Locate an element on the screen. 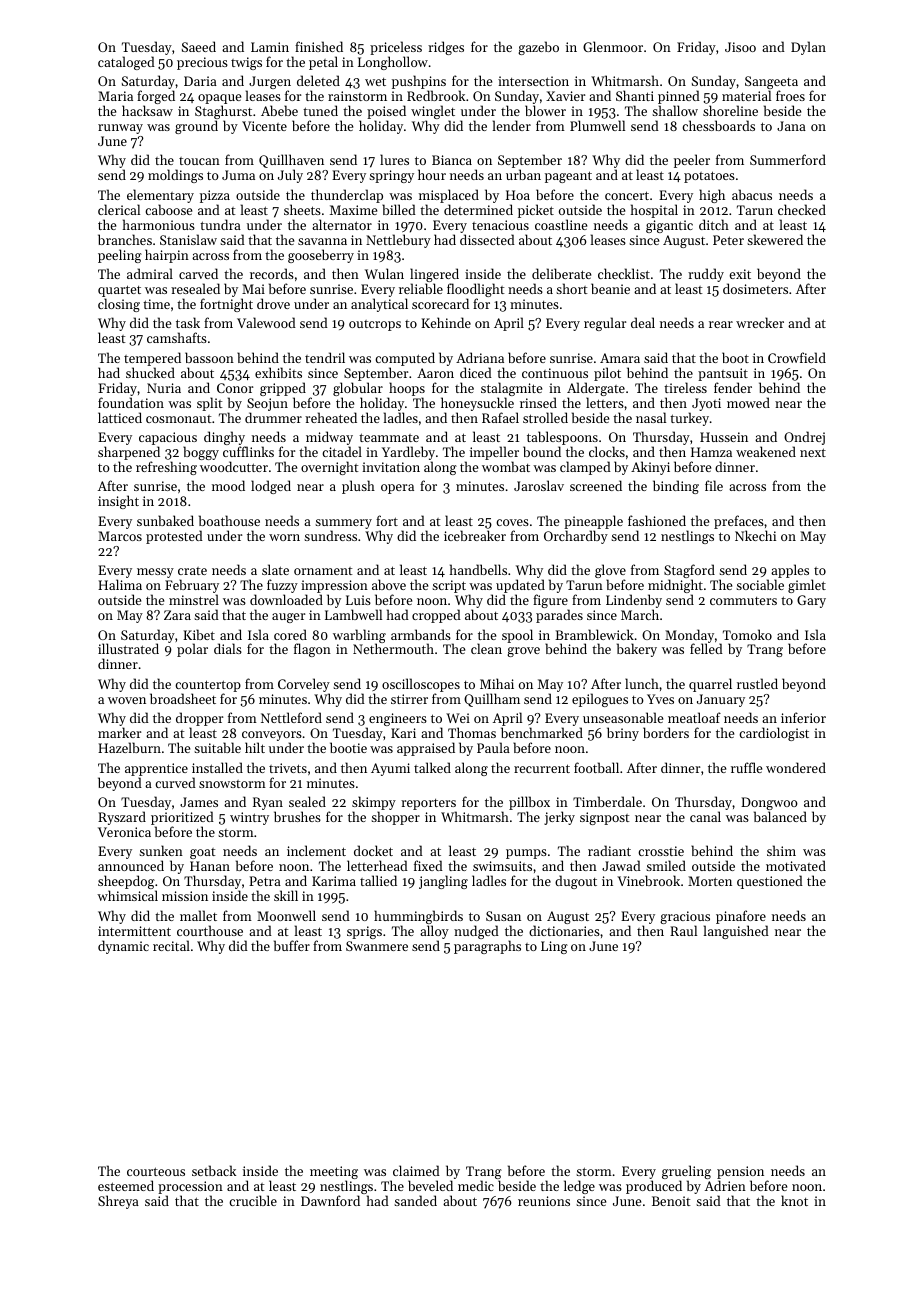 The height and width of the screenshot is (1308, 924). Jisoo is located at coordinates (740, 47).
